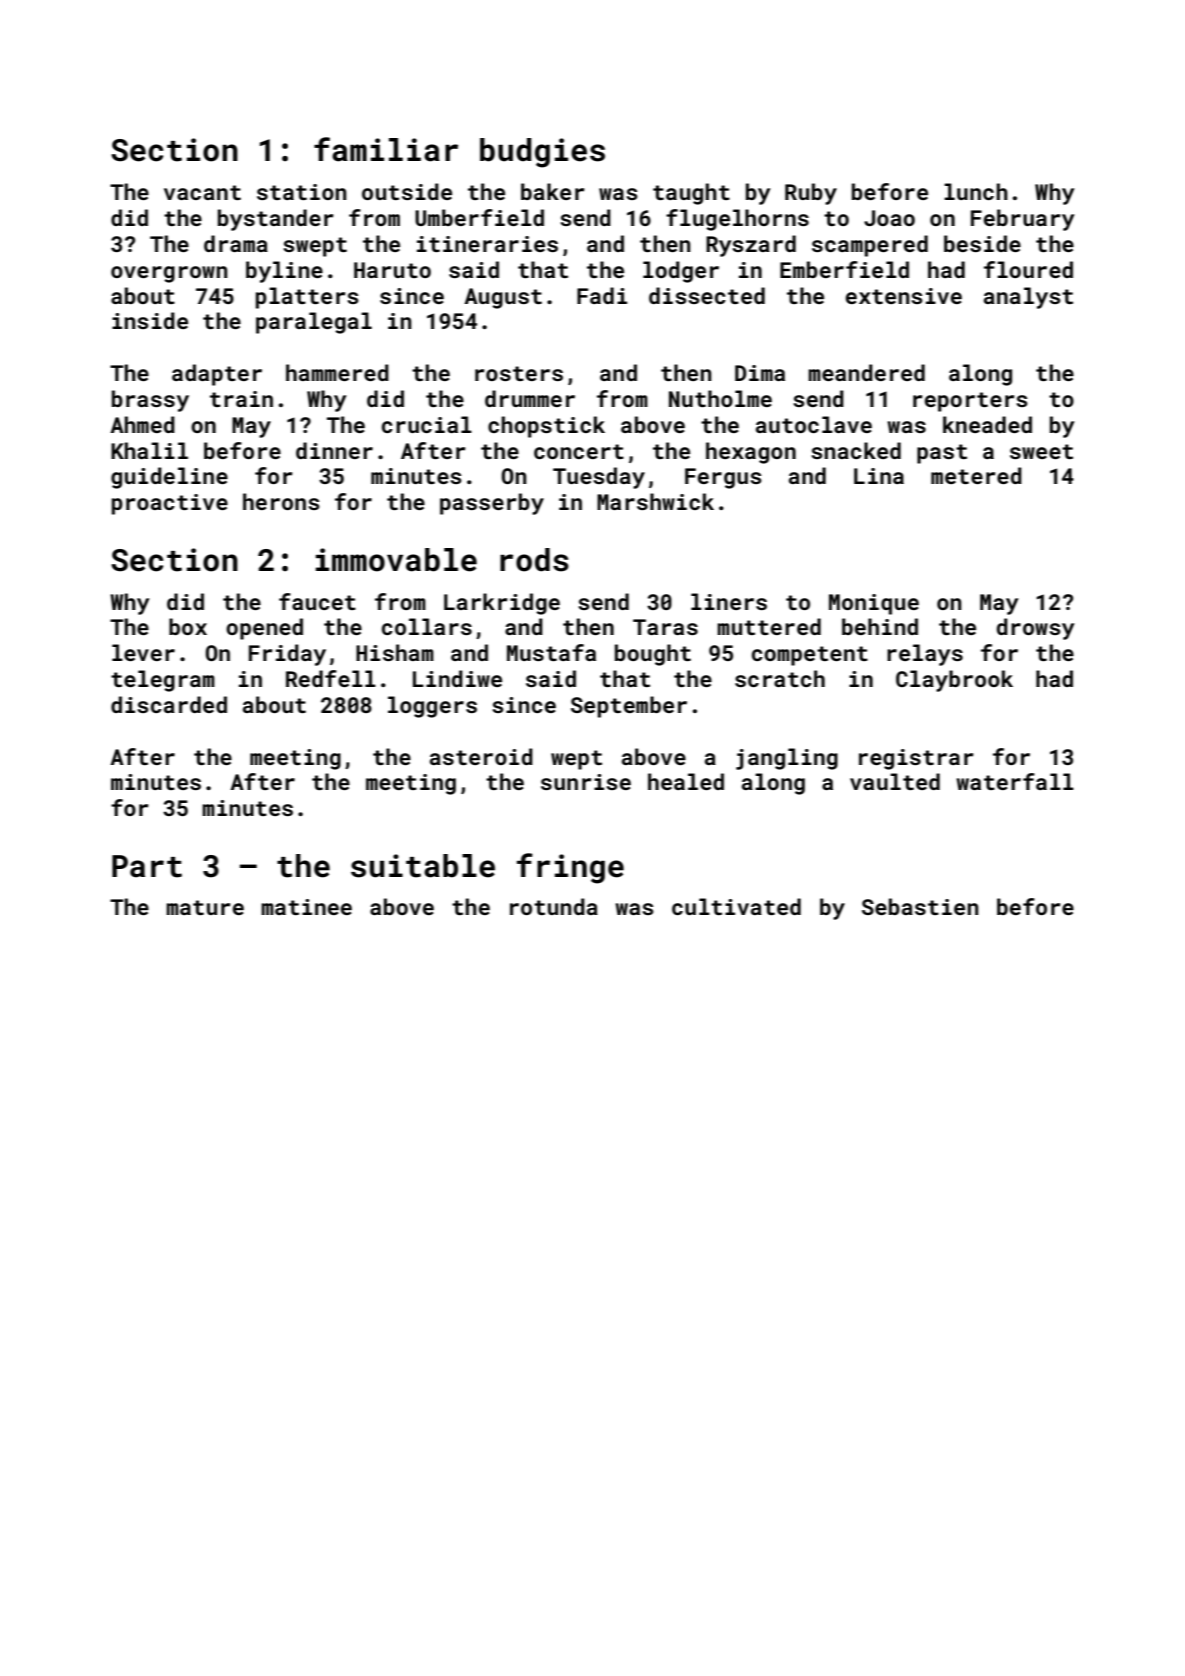  I want to click on drowsy, so click(1035, 629).
